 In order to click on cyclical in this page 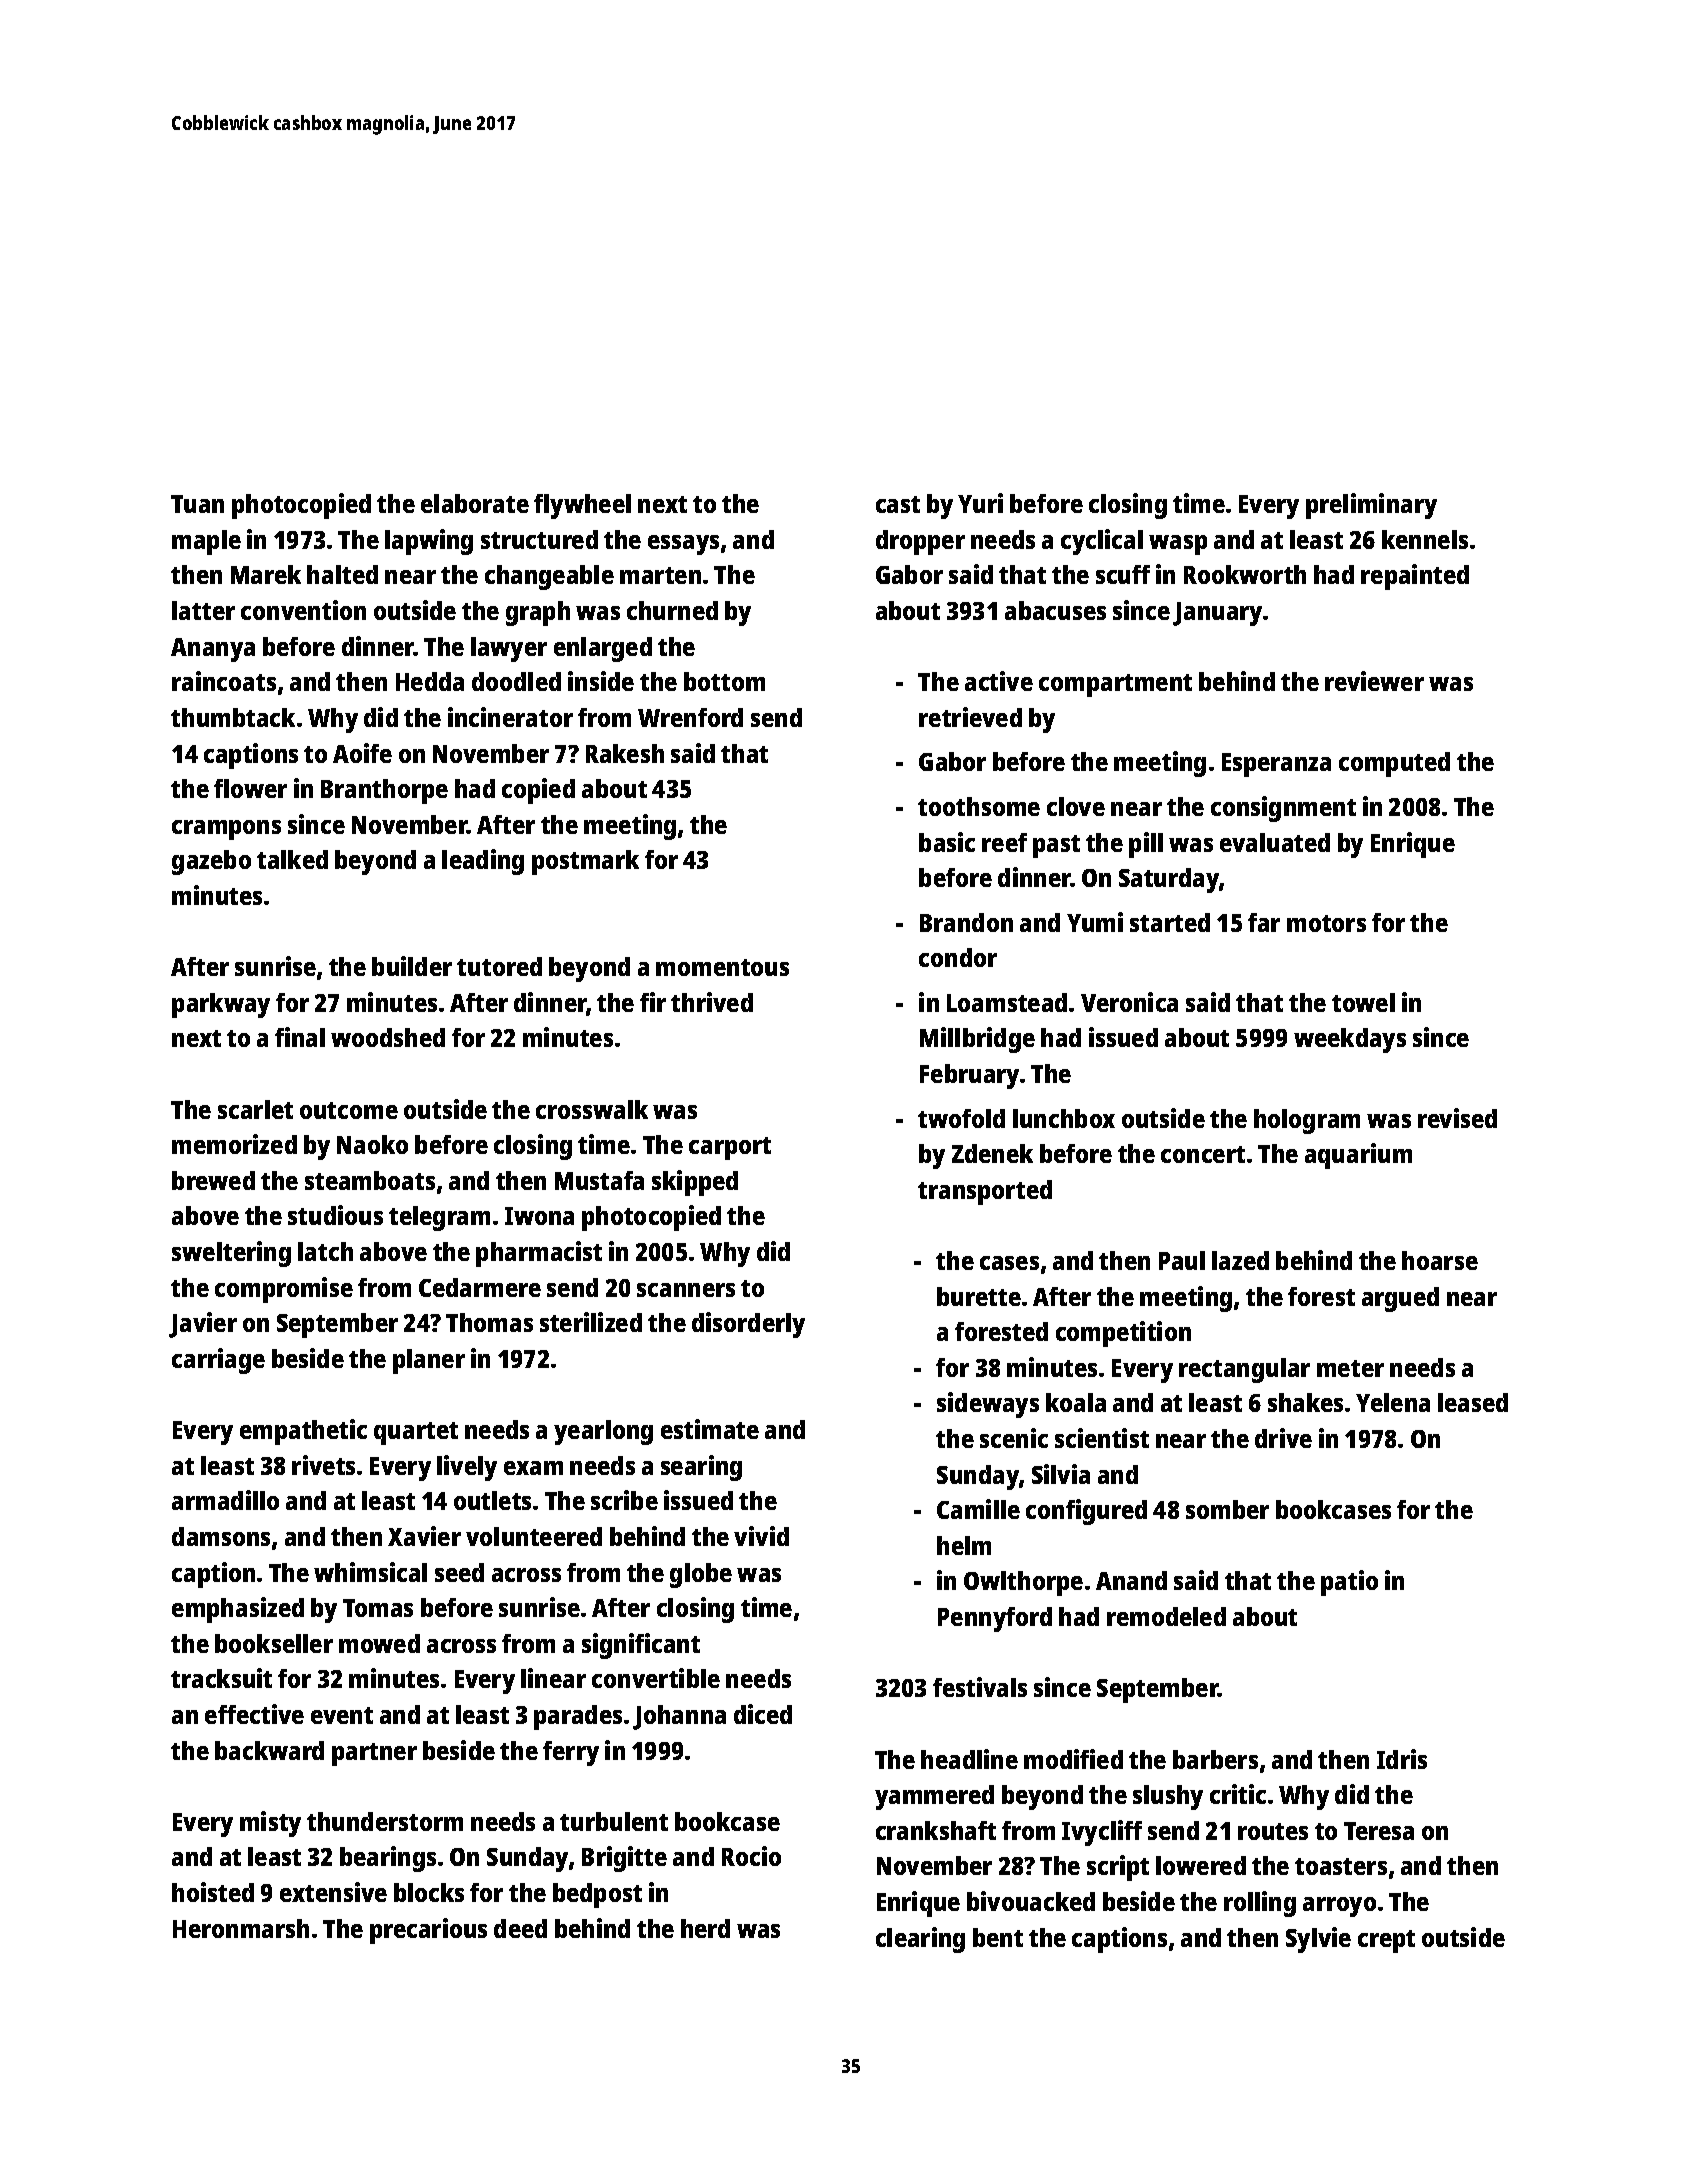, I will do `click(1102, 542)`.
